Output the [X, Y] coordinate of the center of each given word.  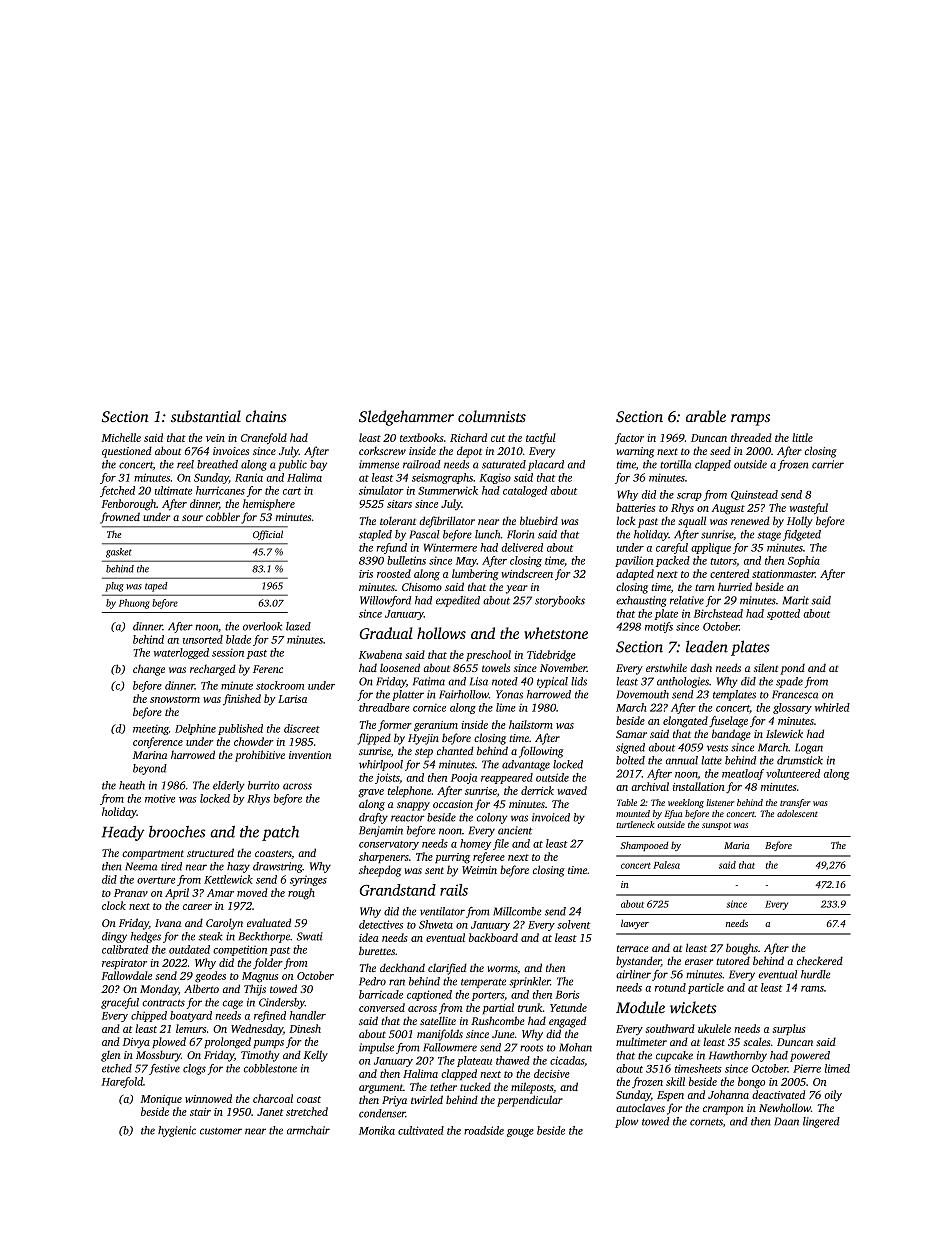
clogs [194, 1069]
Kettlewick [228, 879]
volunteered [793, 773]
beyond [150, 769]
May [466, 562]
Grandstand [397, 890]
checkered [820, 960]
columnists [492, 416]
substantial [206, 416]
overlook [262, 626]
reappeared [507, 778]
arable [706, 416]
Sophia [804, 561]
